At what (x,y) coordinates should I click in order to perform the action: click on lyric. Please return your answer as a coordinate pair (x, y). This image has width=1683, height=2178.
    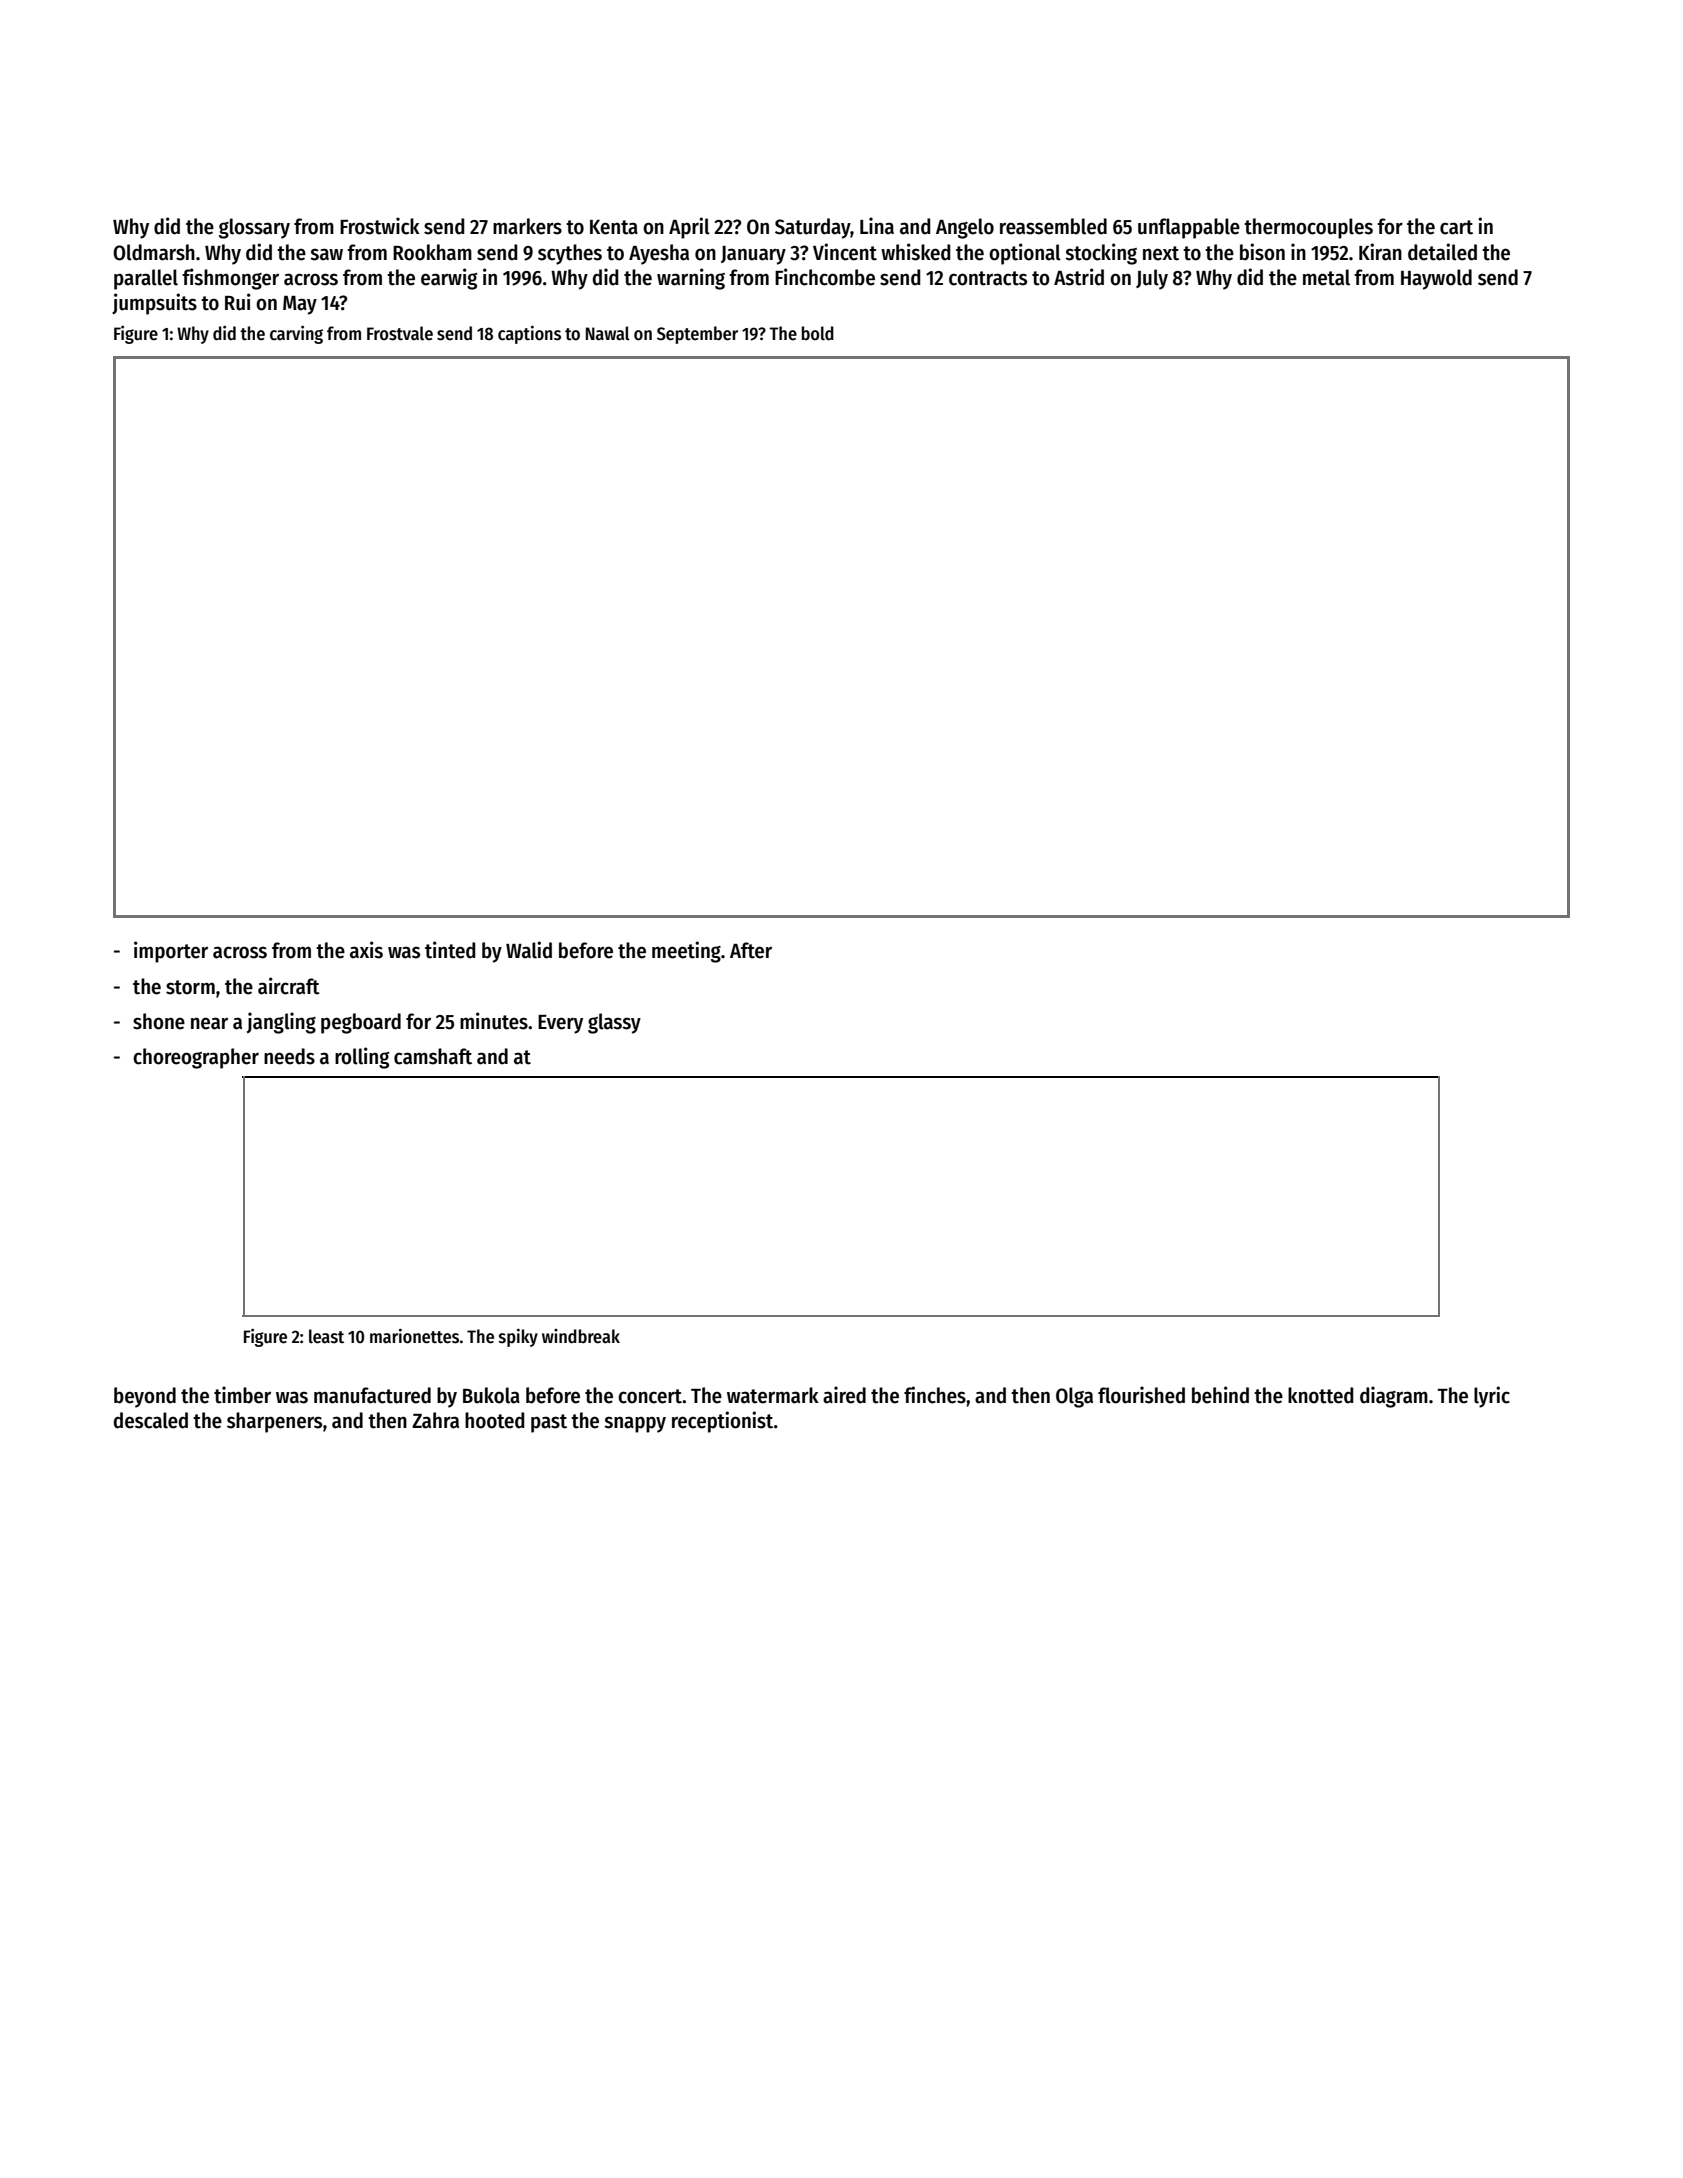
    Looking at the image, I should click on (1492, 1397).
